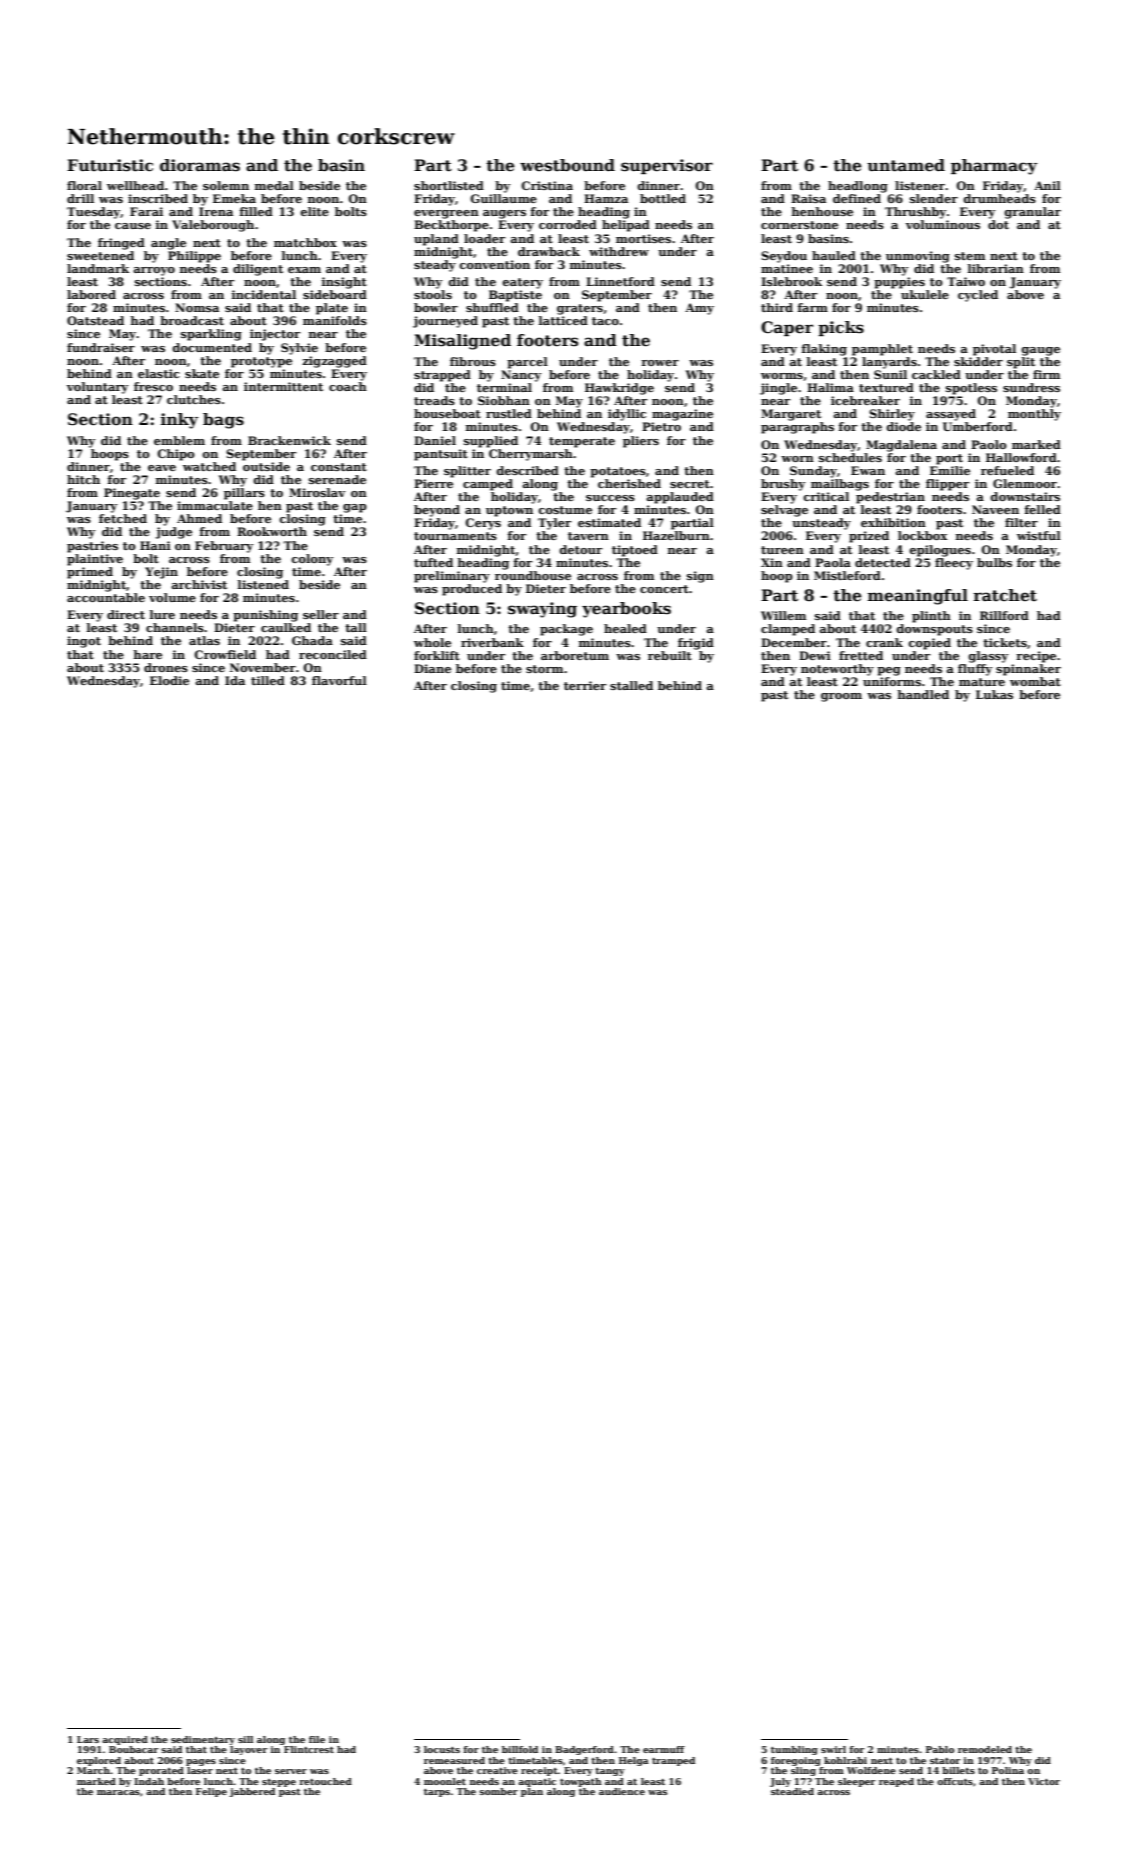  What do you see at coordinates (437, 1793) in the screenshot?
I see `tarps` at bounding box center [437, 1793].
